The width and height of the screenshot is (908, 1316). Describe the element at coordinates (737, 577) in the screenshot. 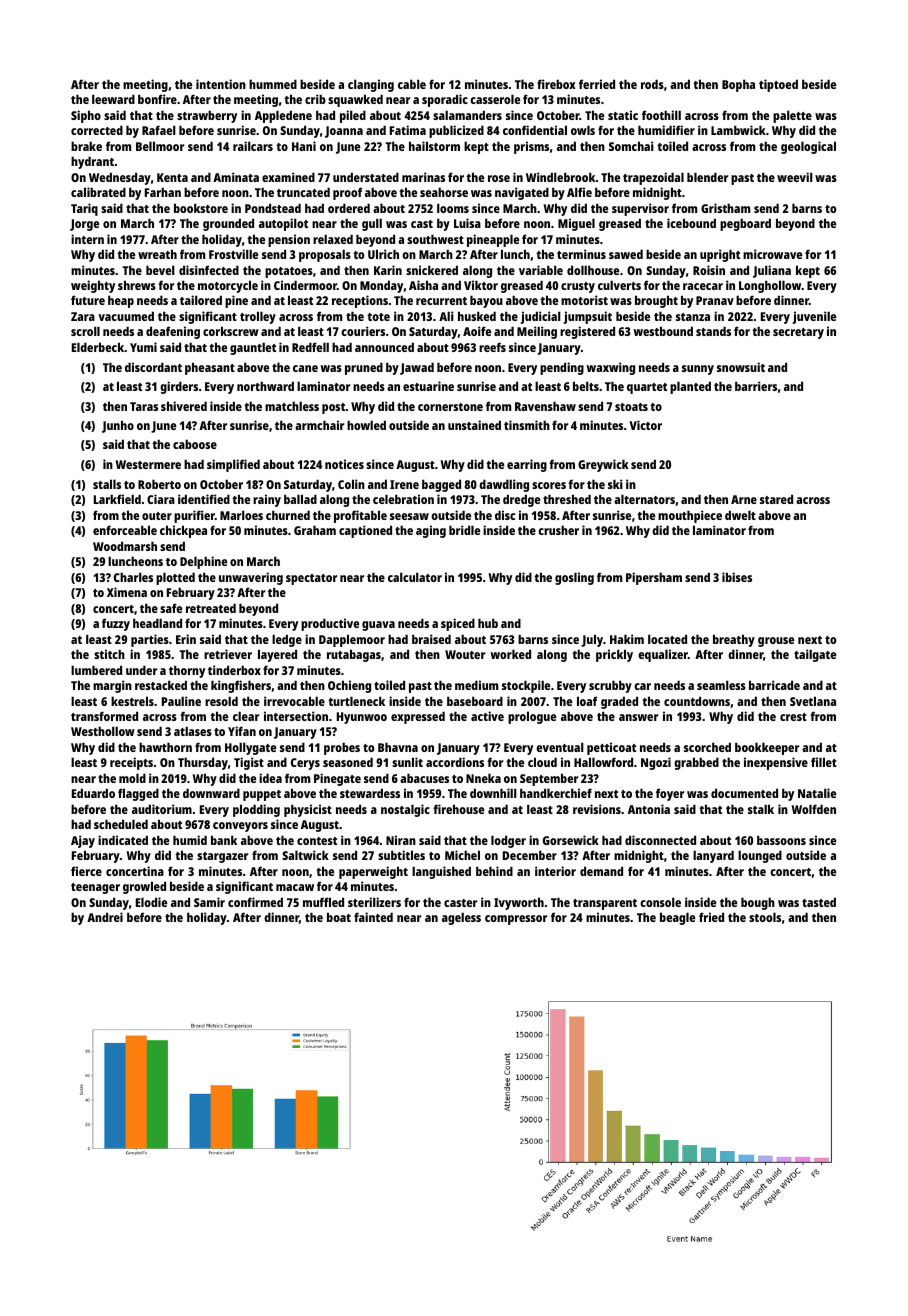

I see `ibises` at that location.
